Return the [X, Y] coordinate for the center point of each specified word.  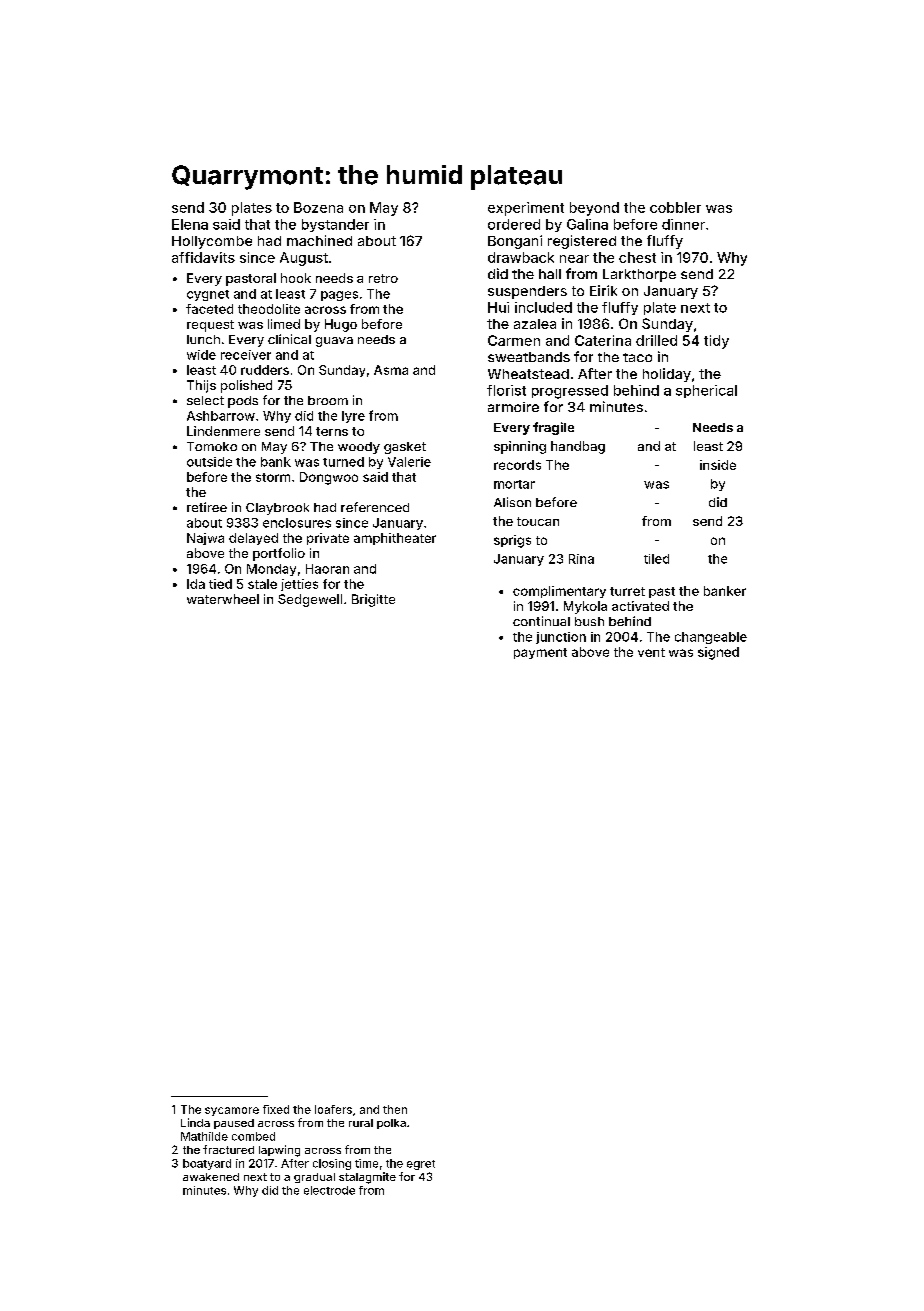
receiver [246, 355]
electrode [329, 1190]
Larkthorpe [639, 275]
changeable [711, 638]
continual [541, 621]
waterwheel [223, 599]
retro [383, 278]
